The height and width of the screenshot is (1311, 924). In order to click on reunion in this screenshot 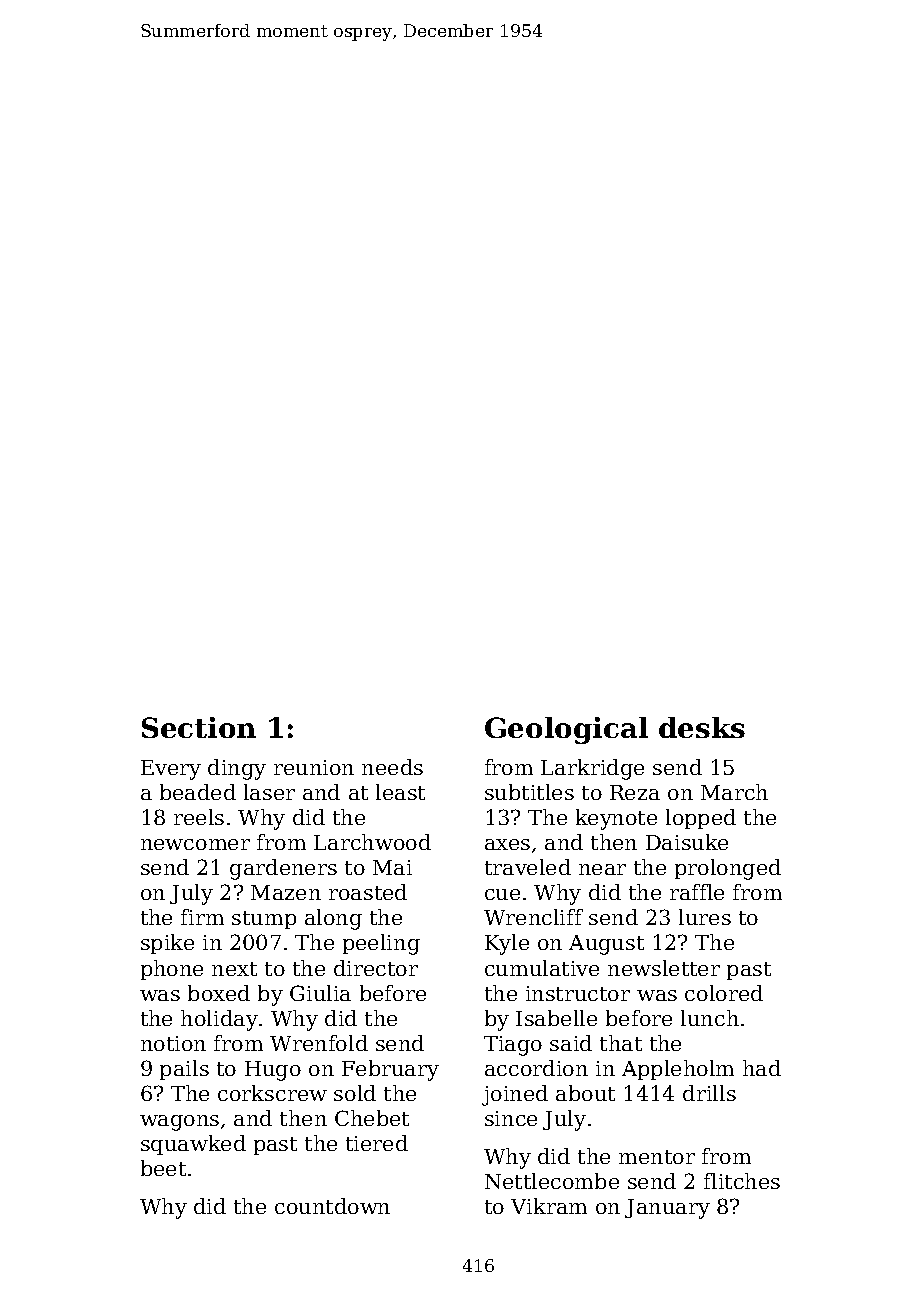, I will do `click(314, 767)`.
